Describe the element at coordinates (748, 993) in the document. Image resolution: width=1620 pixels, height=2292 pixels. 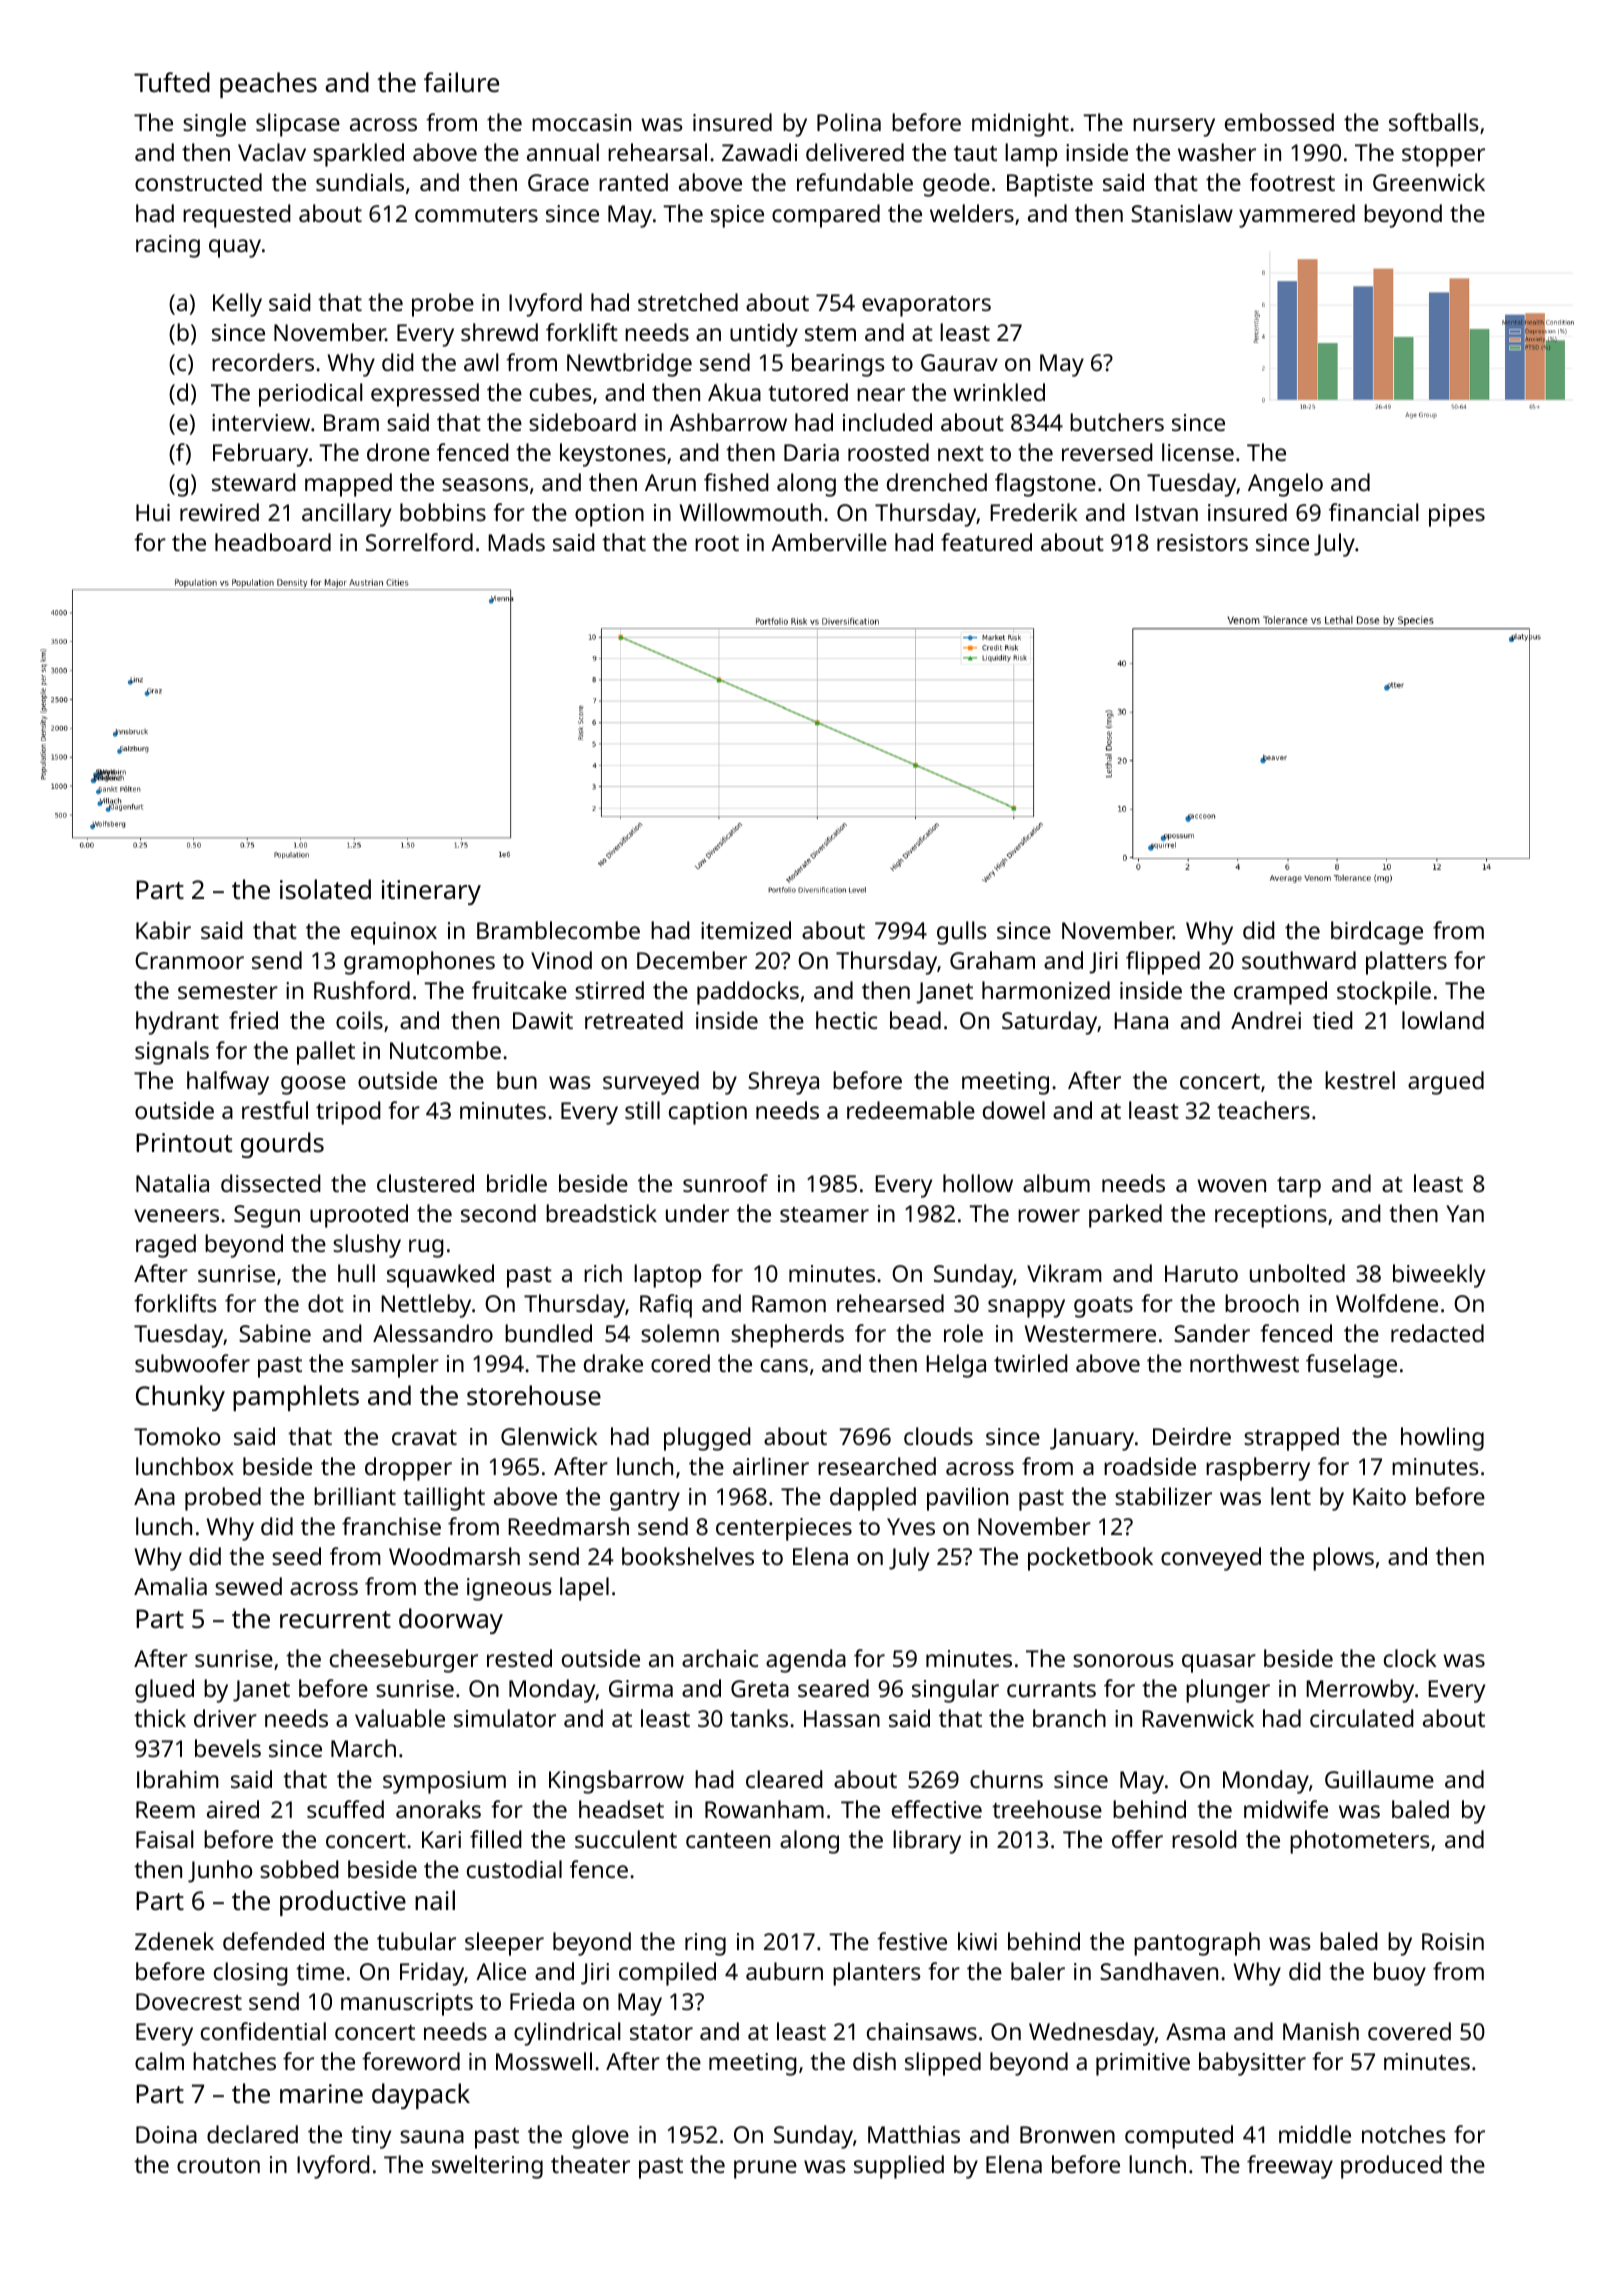
I see `paddocks` at that location.
